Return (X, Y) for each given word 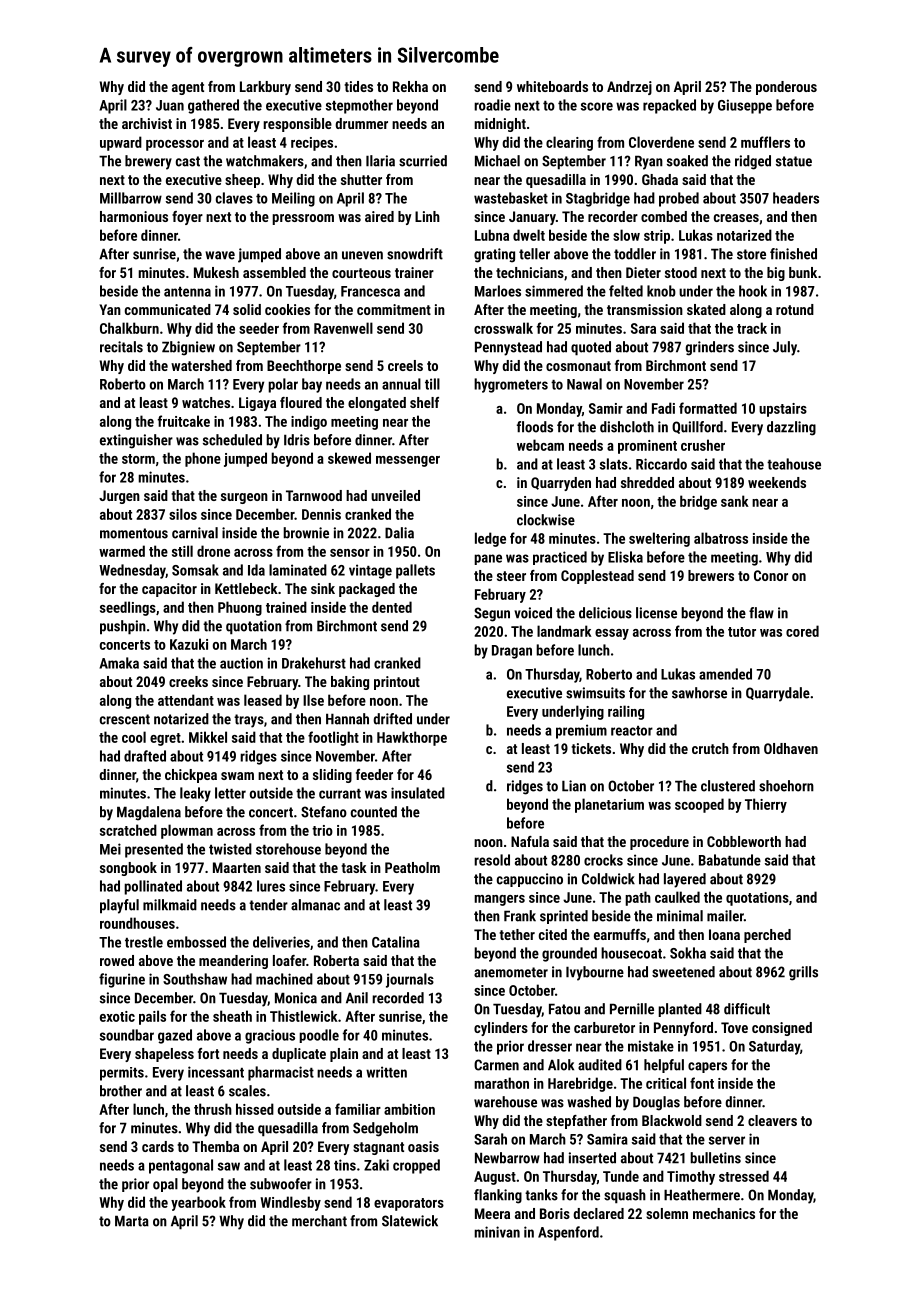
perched (767, 936)
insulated (418, 793)
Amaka (119, 663)
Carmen (496, 1065)
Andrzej (629, 88)
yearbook (198, 1203)
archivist (147, 123)
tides (358, 86)
